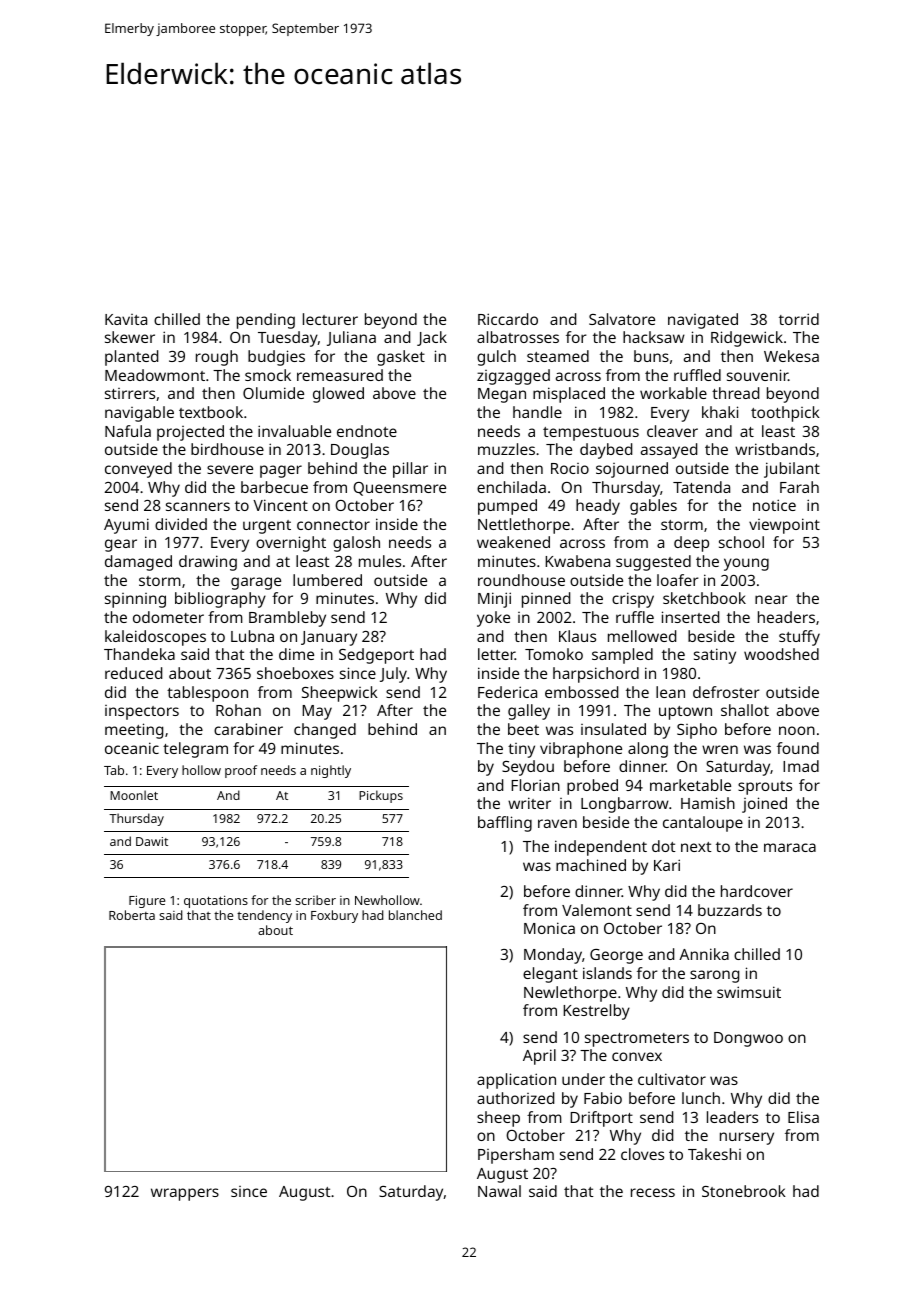  I want to click on wrappers, so click(185, 1194).
